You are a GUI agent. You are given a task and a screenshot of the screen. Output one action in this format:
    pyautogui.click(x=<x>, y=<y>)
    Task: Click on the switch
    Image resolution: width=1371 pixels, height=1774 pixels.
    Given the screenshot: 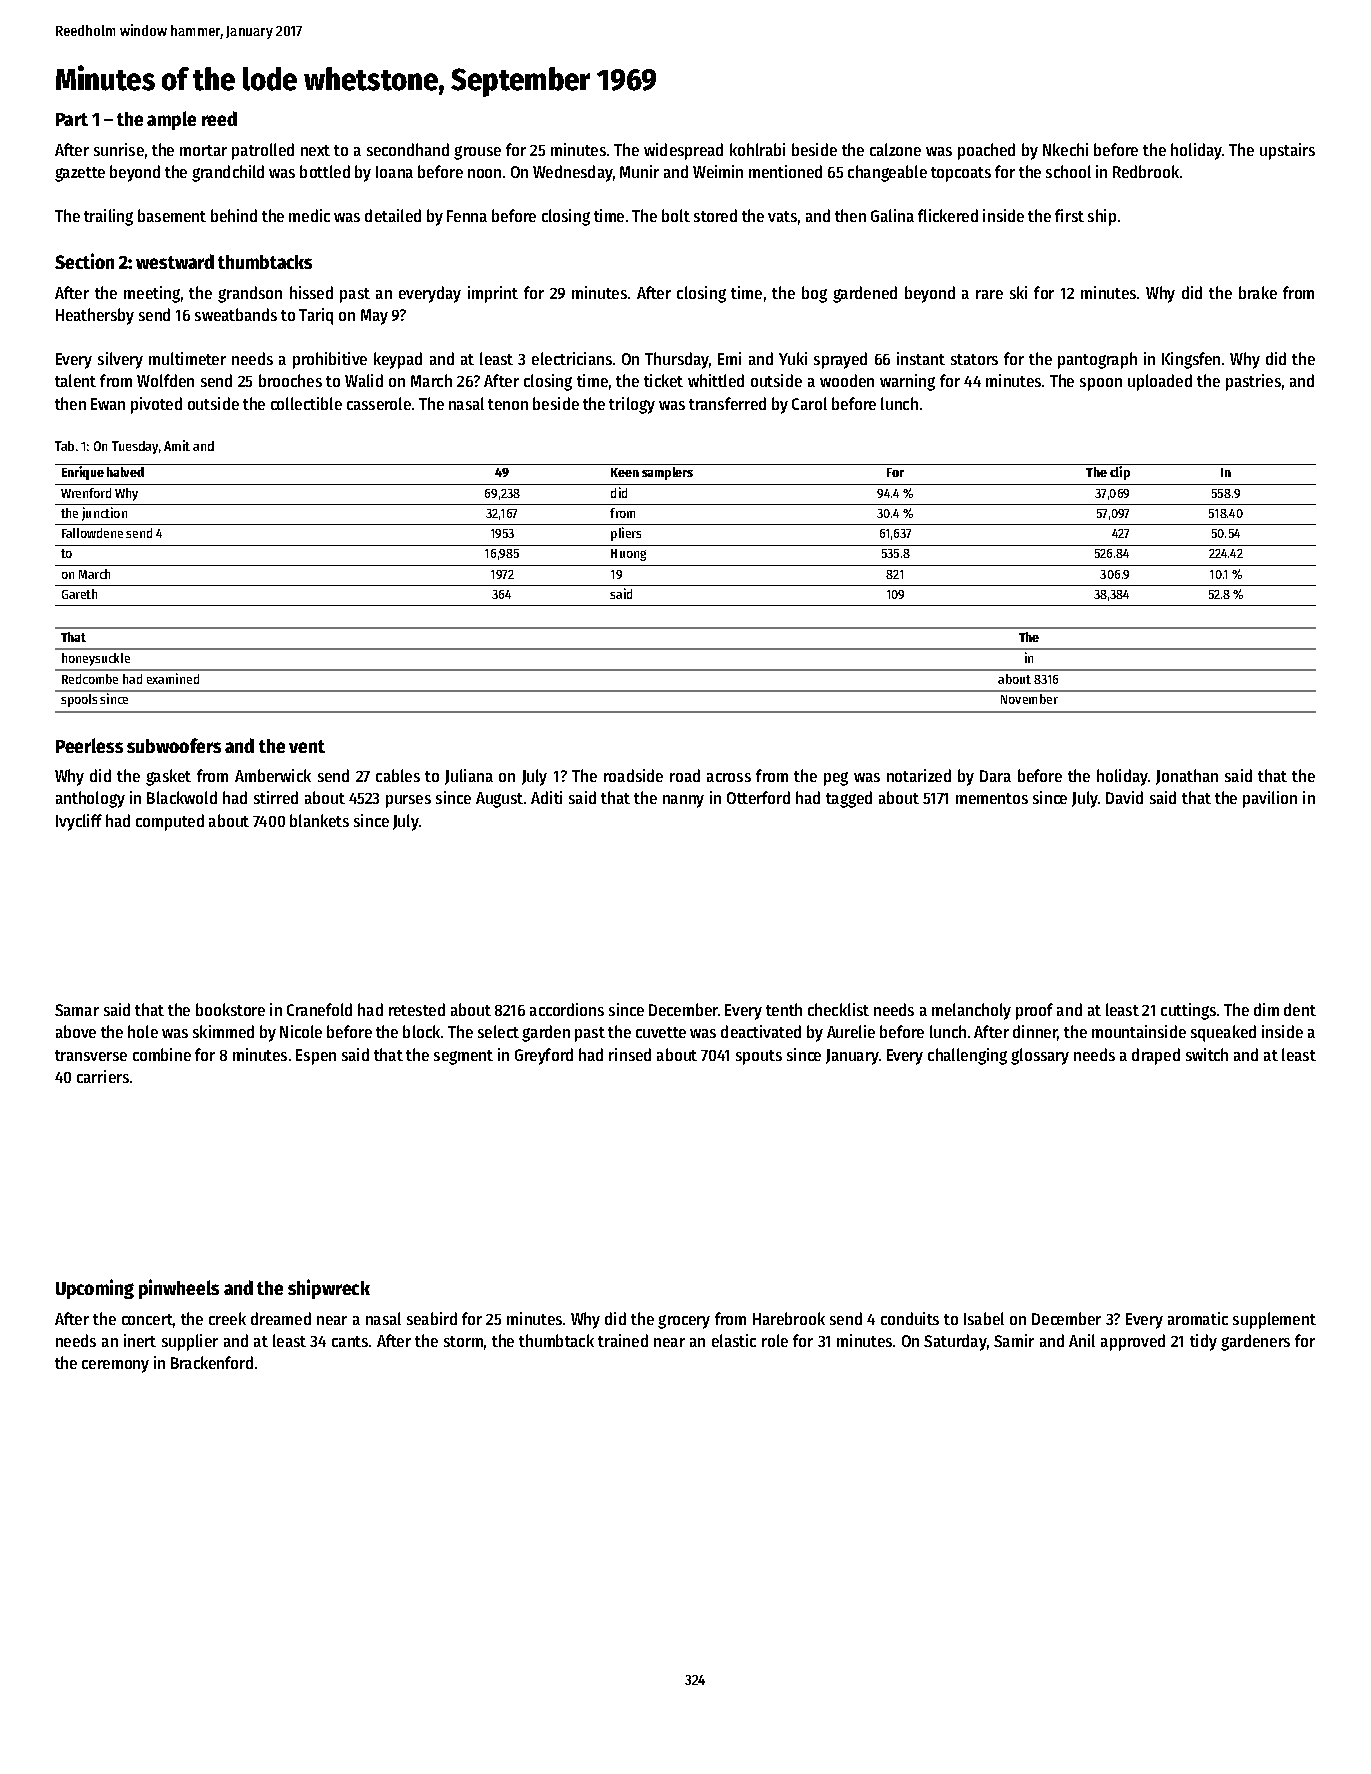 What is the action you would take?
    pyautogui.click(x=1207, y=1054)
